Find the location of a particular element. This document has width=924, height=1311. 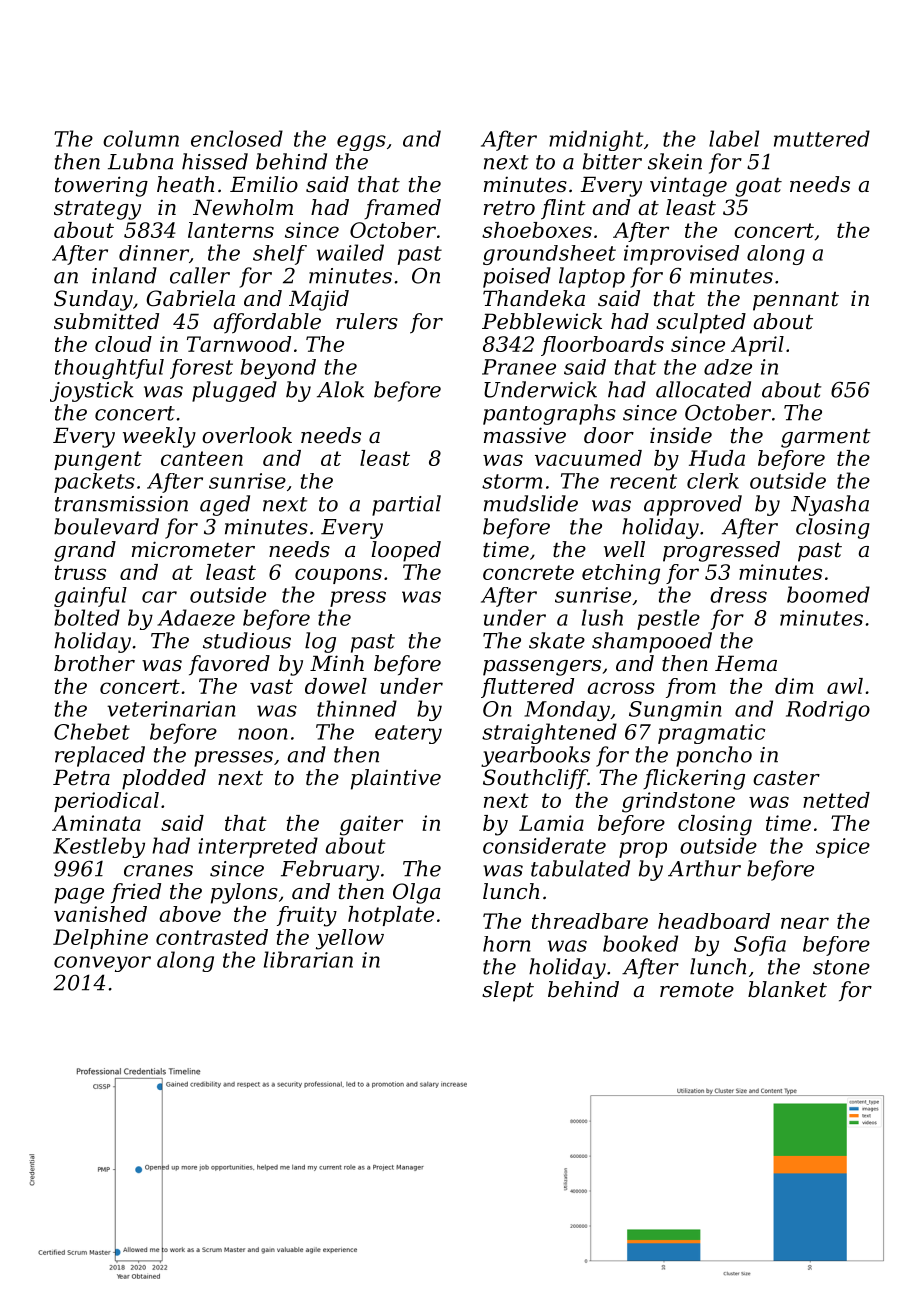

Olga is located at coordinates (416, 893).
